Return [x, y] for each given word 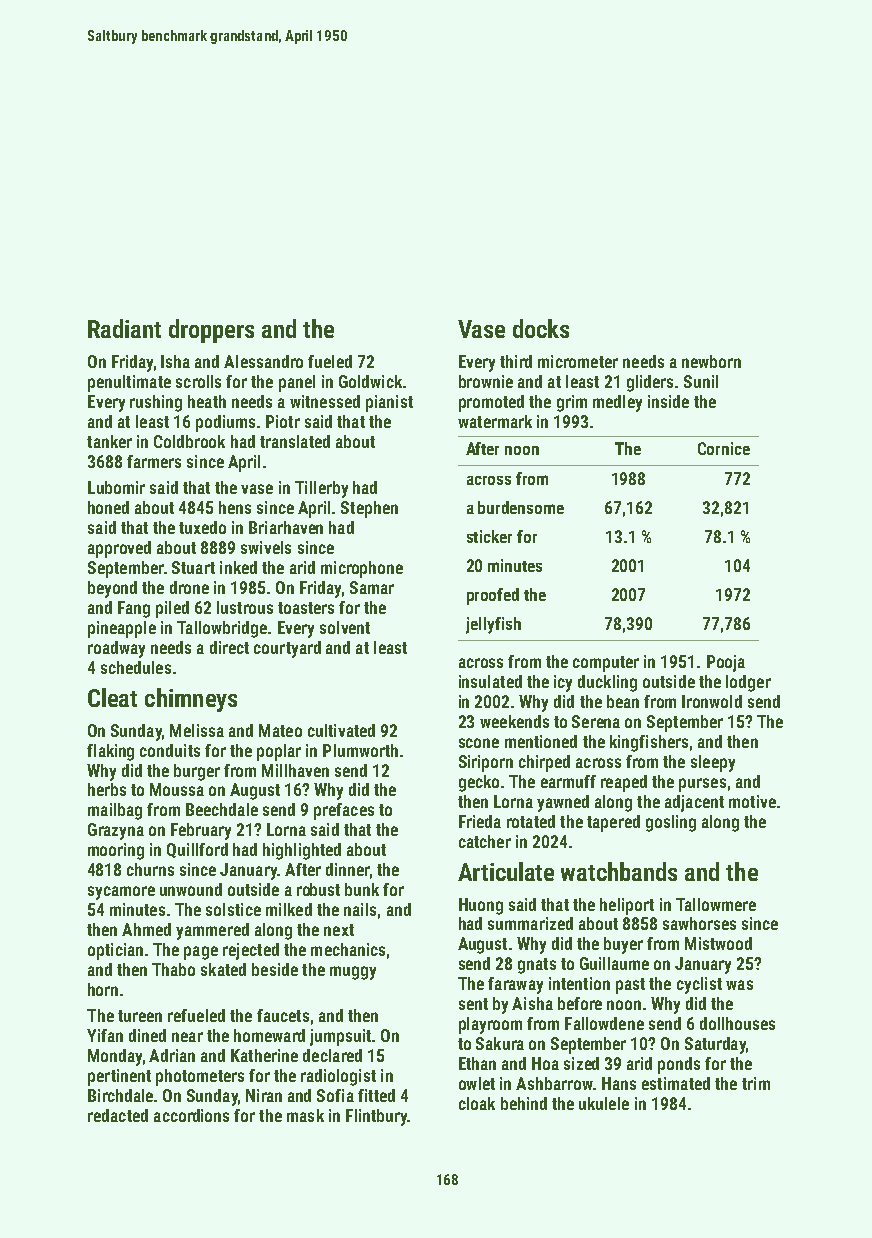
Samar [372, 587]
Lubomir [116, 487]
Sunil [701, 381]
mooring [116, 851]
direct [229, 647]
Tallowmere [716, 904]
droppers [211, 331]
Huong [481, 906]
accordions [191, 1115]
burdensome [521, 507]
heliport [627, 906]
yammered [212, 931]
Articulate [506, 871]
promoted [491, 403]
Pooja [726, 663]
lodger [748, 683]
